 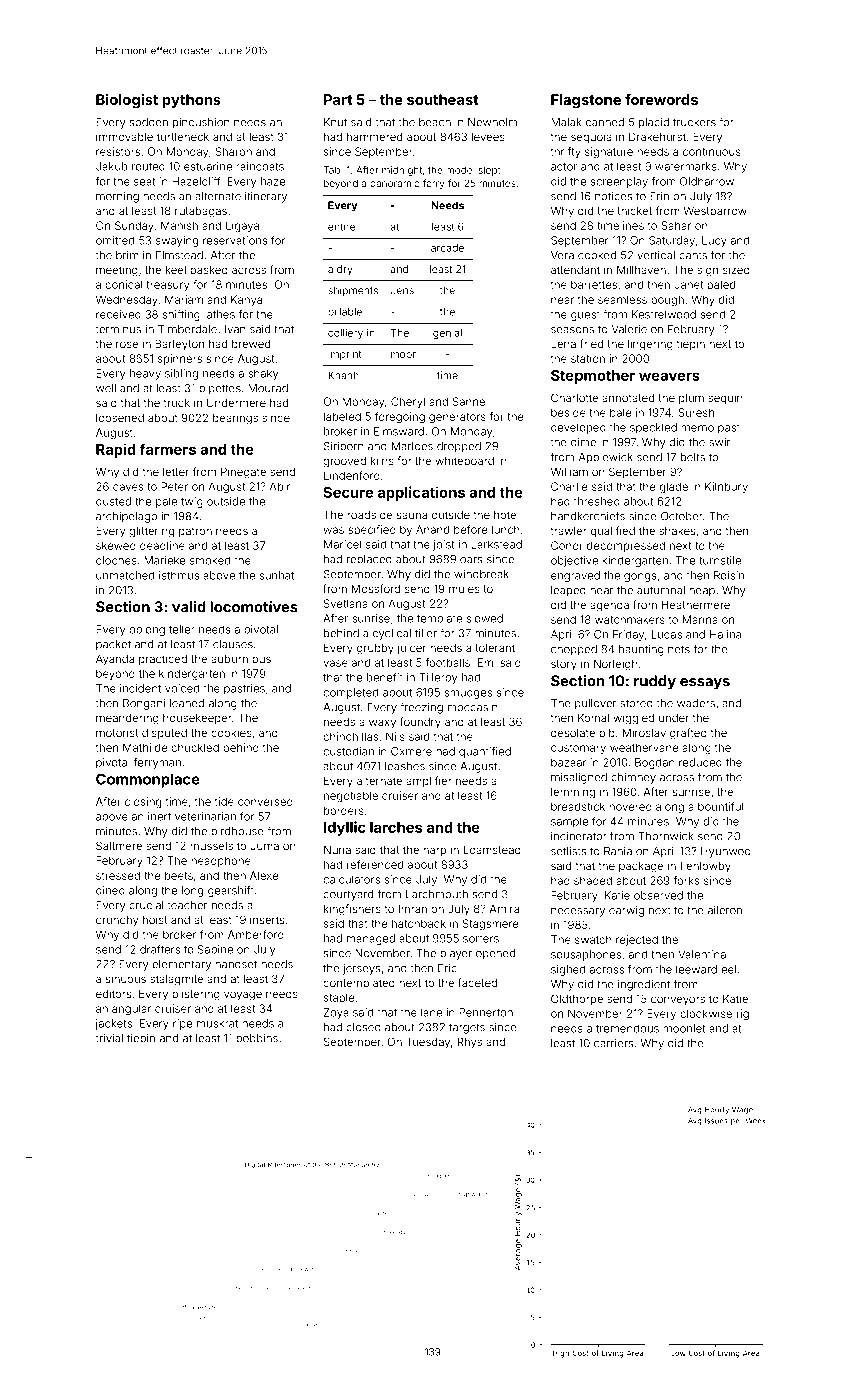 What do you see at coordinates (394, 185) in the screenshot?
I see `panoramic` at bounding box center [394, 185].
